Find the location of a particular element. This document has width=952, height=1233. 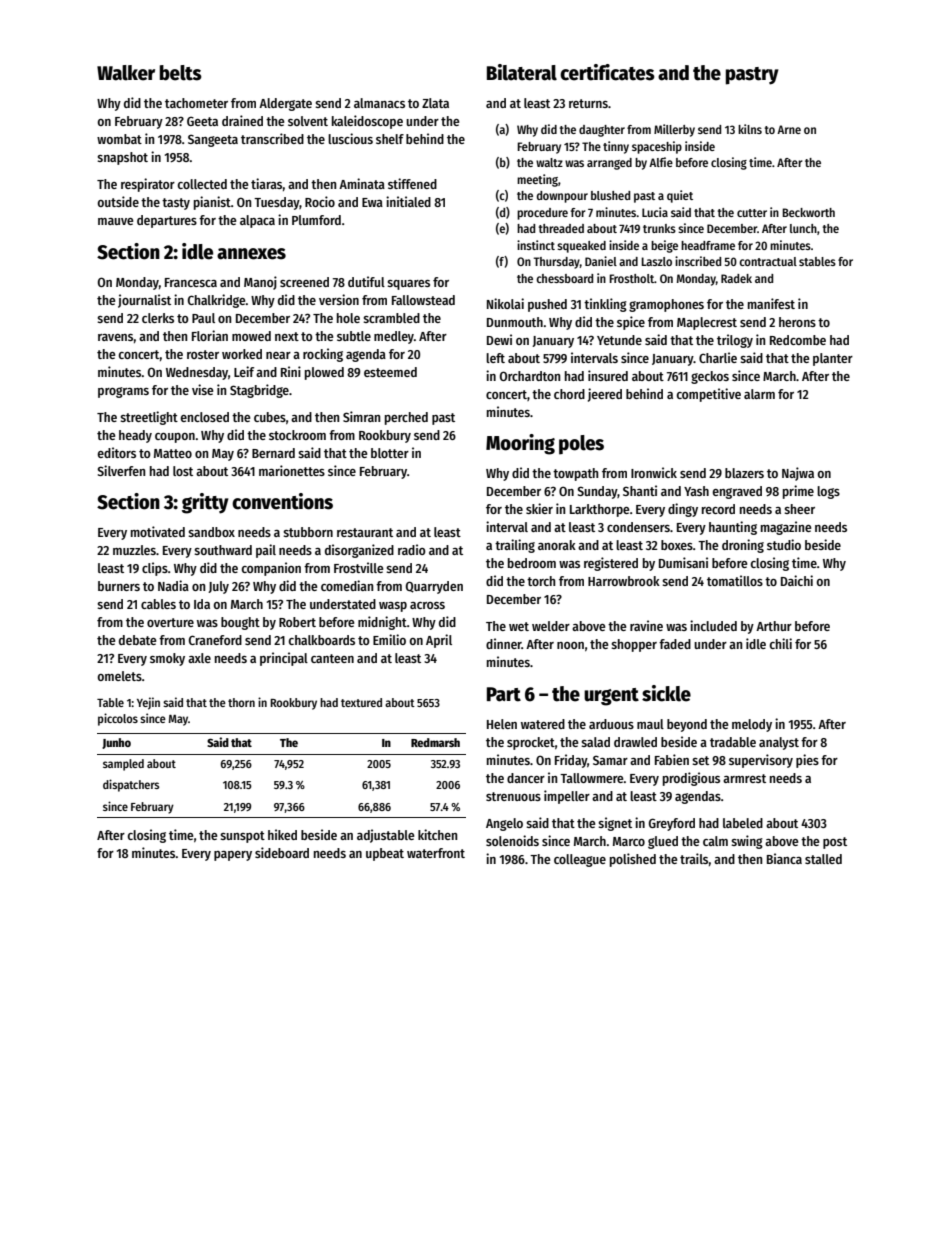

colleague is located at coordinates (580, 860).
